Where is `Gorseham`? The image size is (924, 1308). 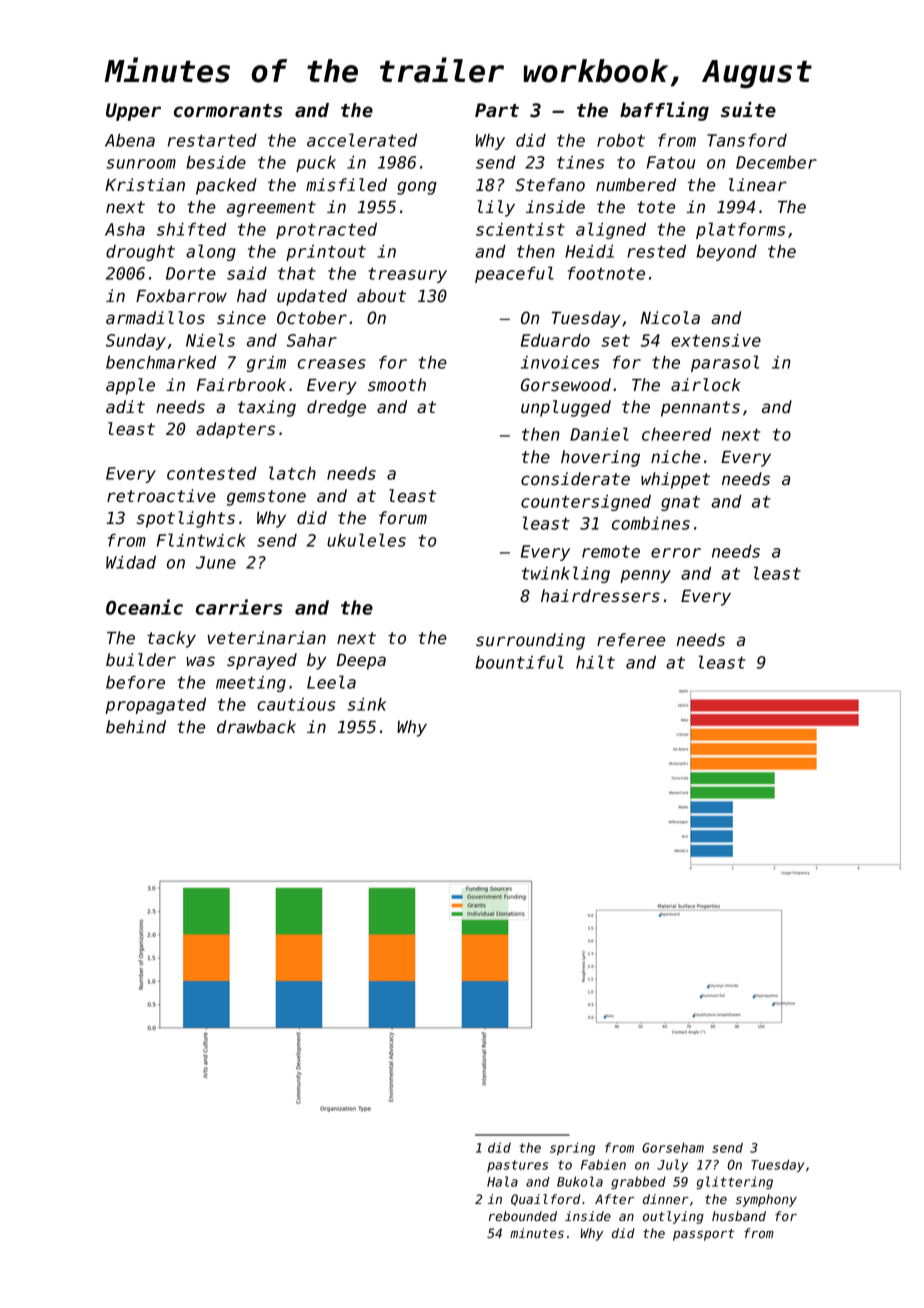 Gorseham is located at coordinates (673, 1147).
